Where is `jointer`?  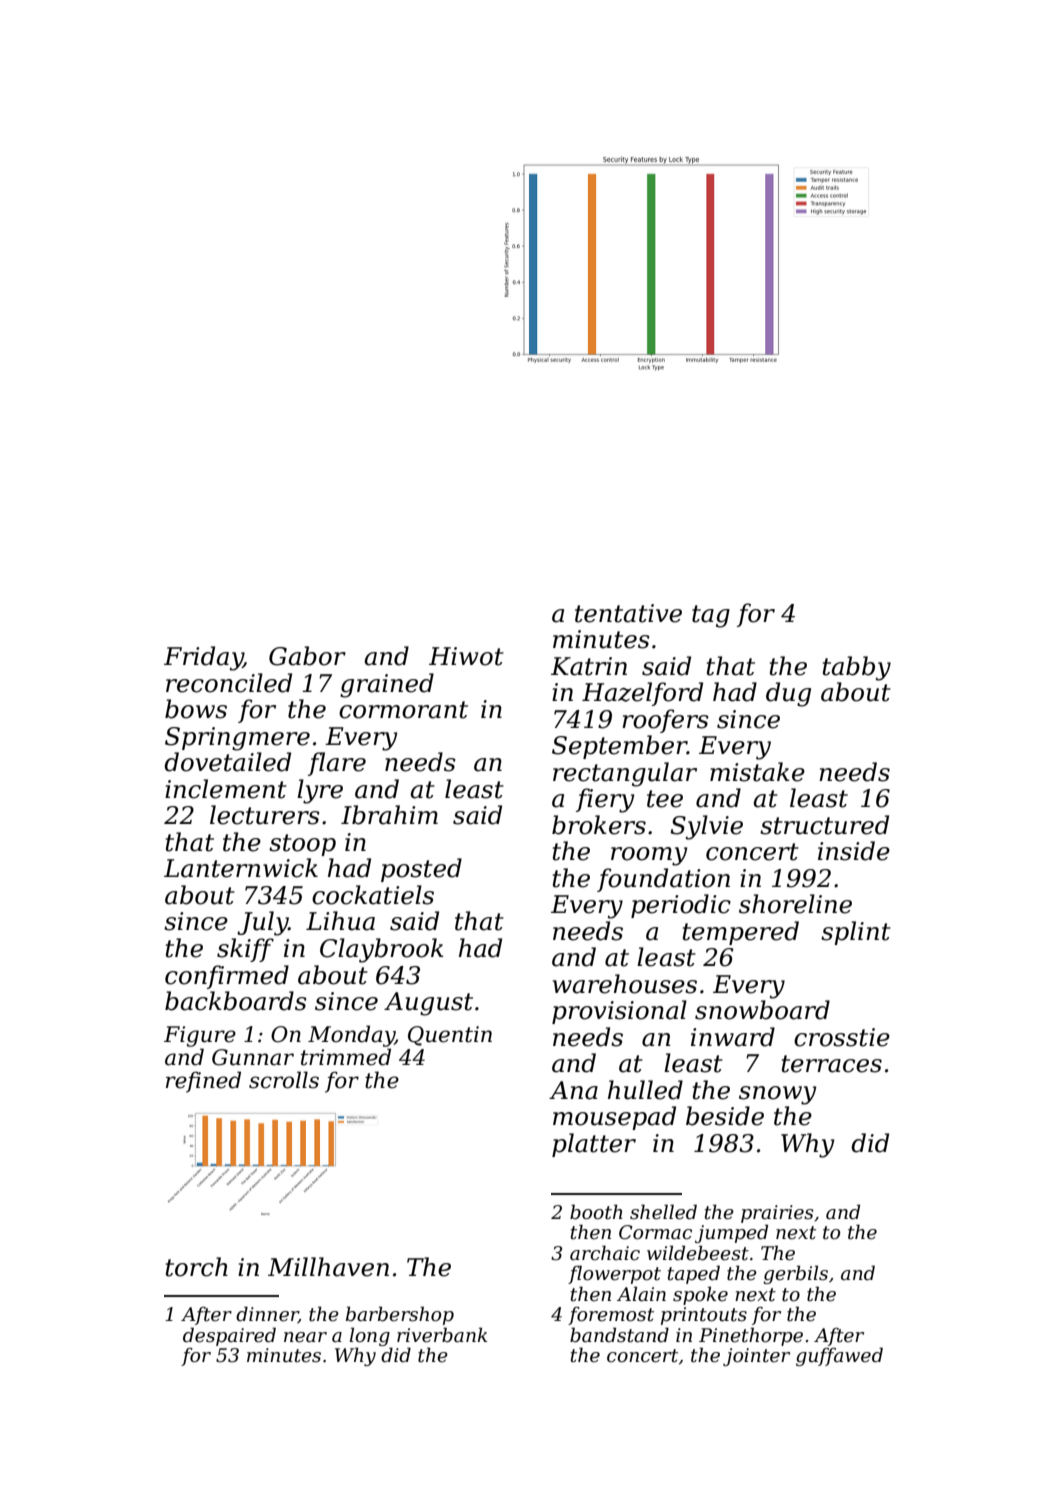 jointer is located at coordinates (756, 1357).
